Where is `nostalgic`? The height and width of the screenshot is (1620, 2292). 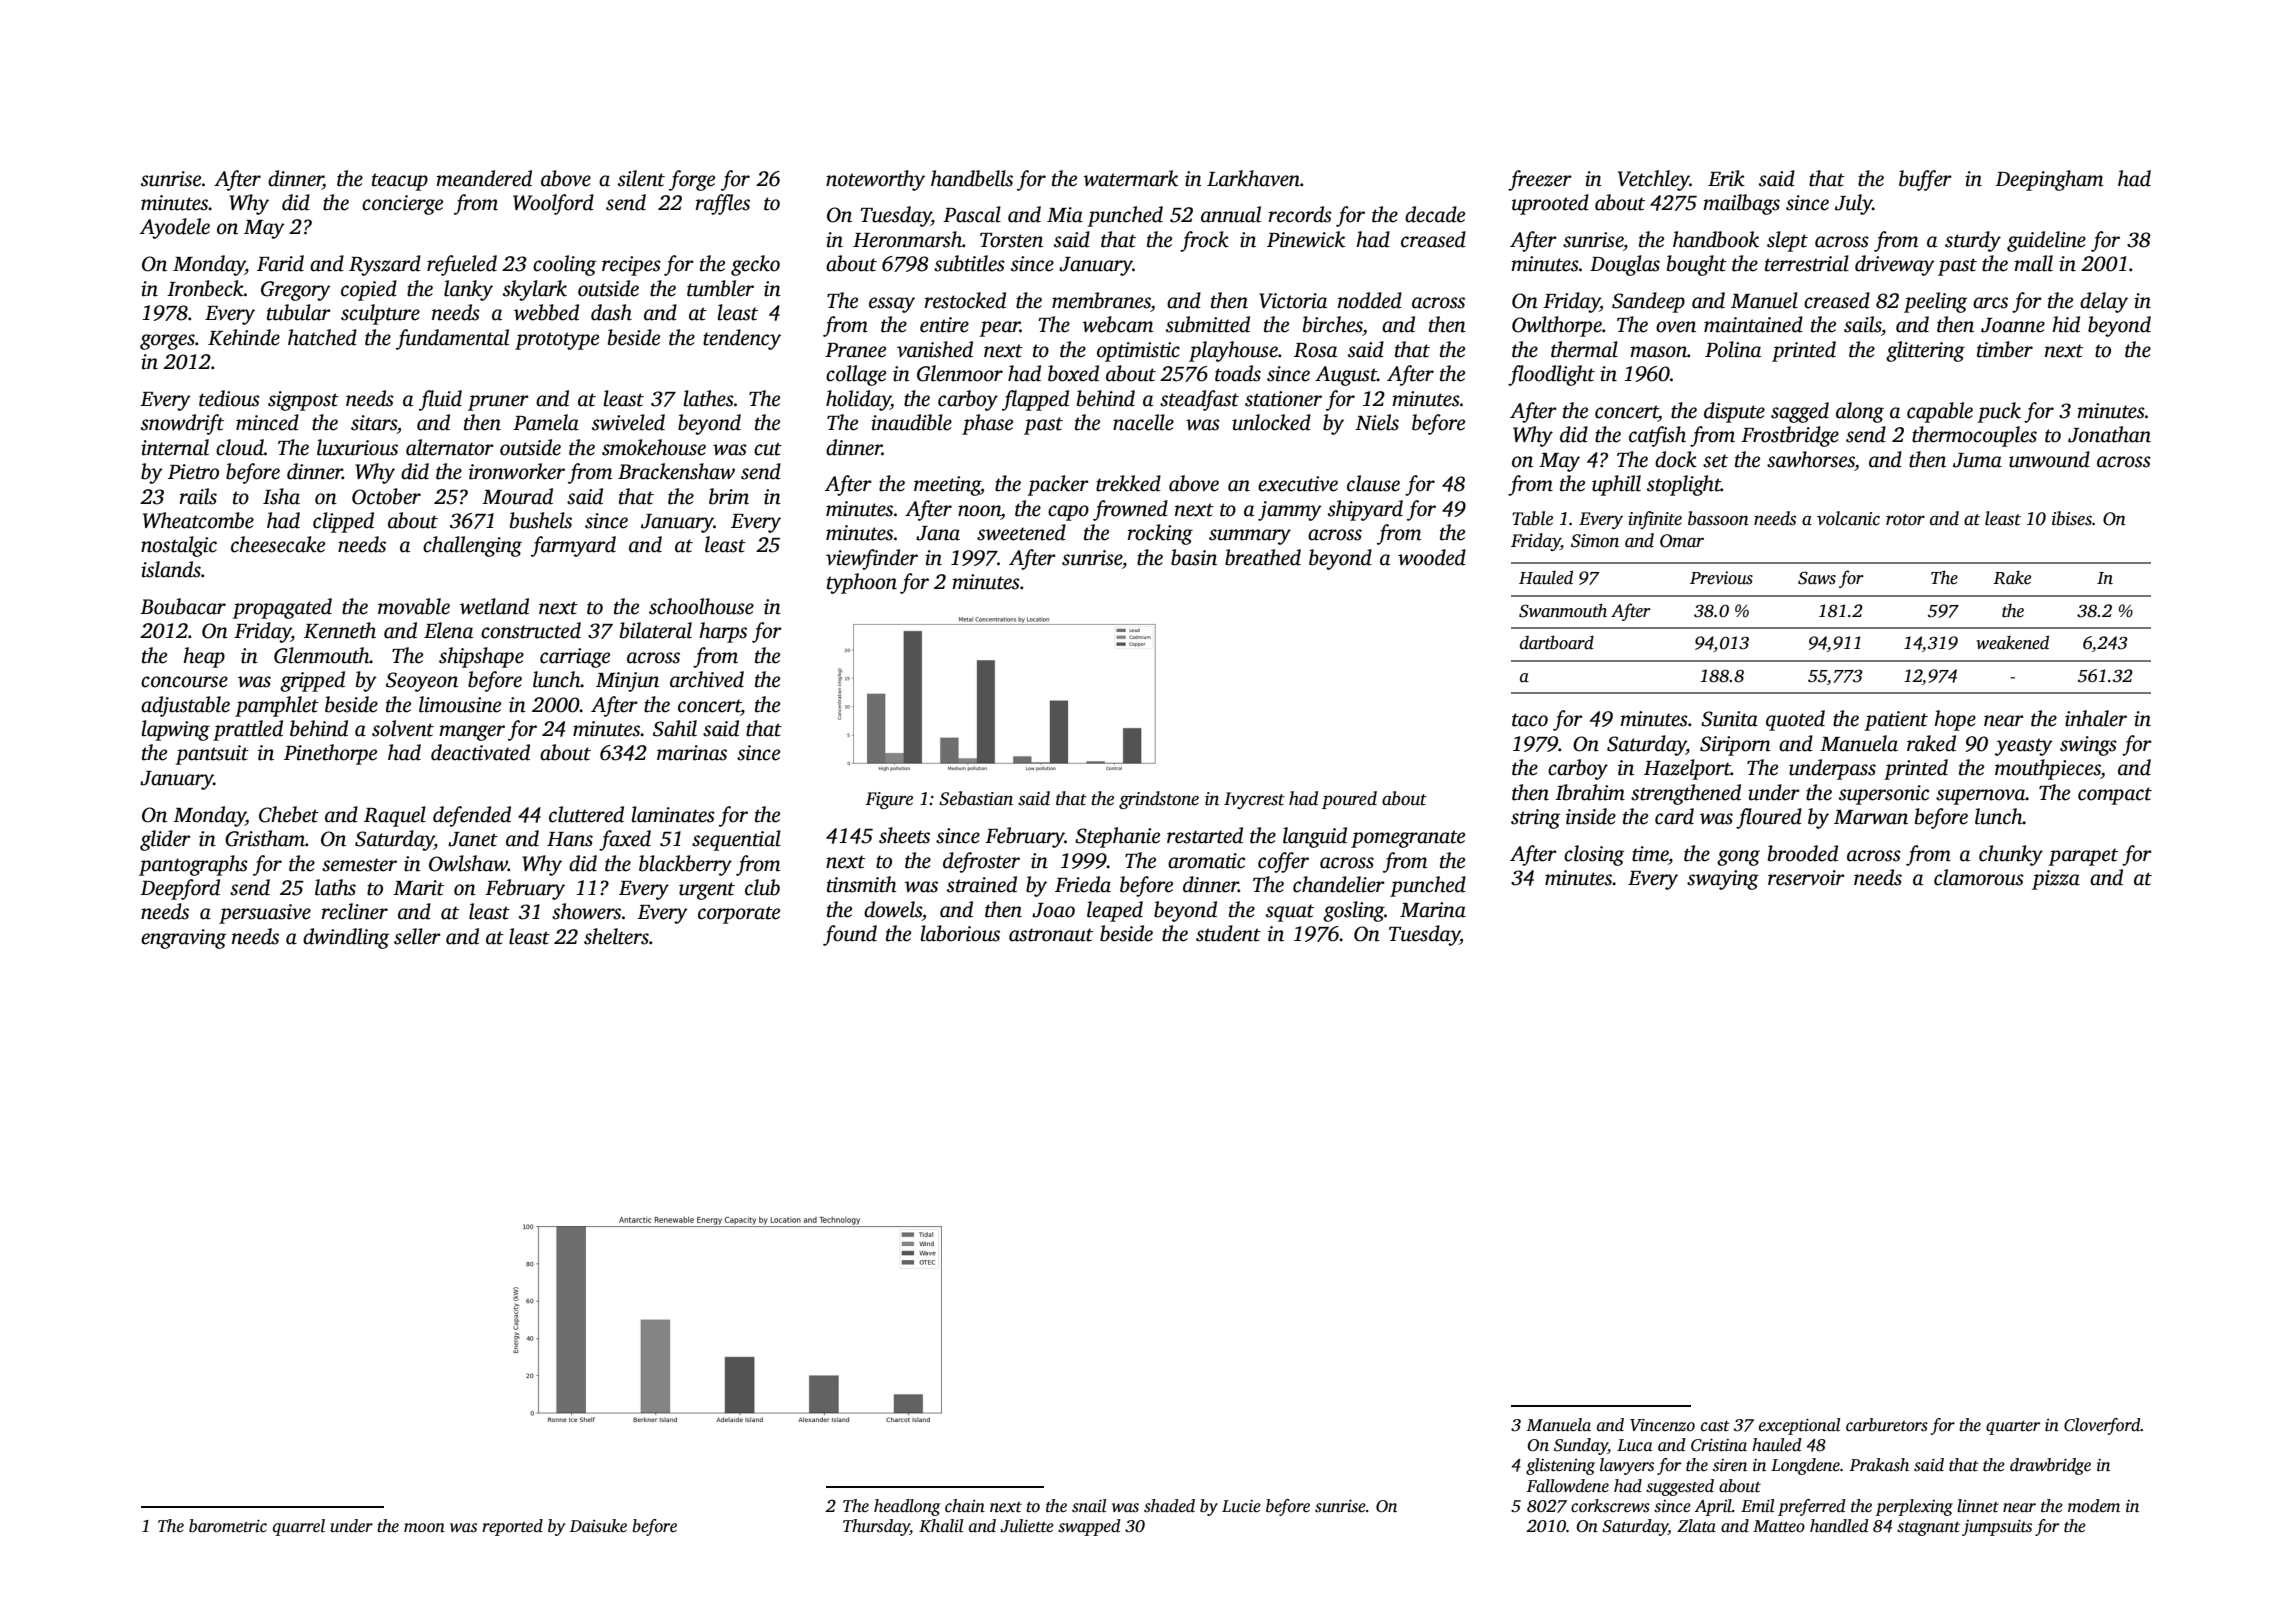
nostalgic is located at coordinates (179, 546).
